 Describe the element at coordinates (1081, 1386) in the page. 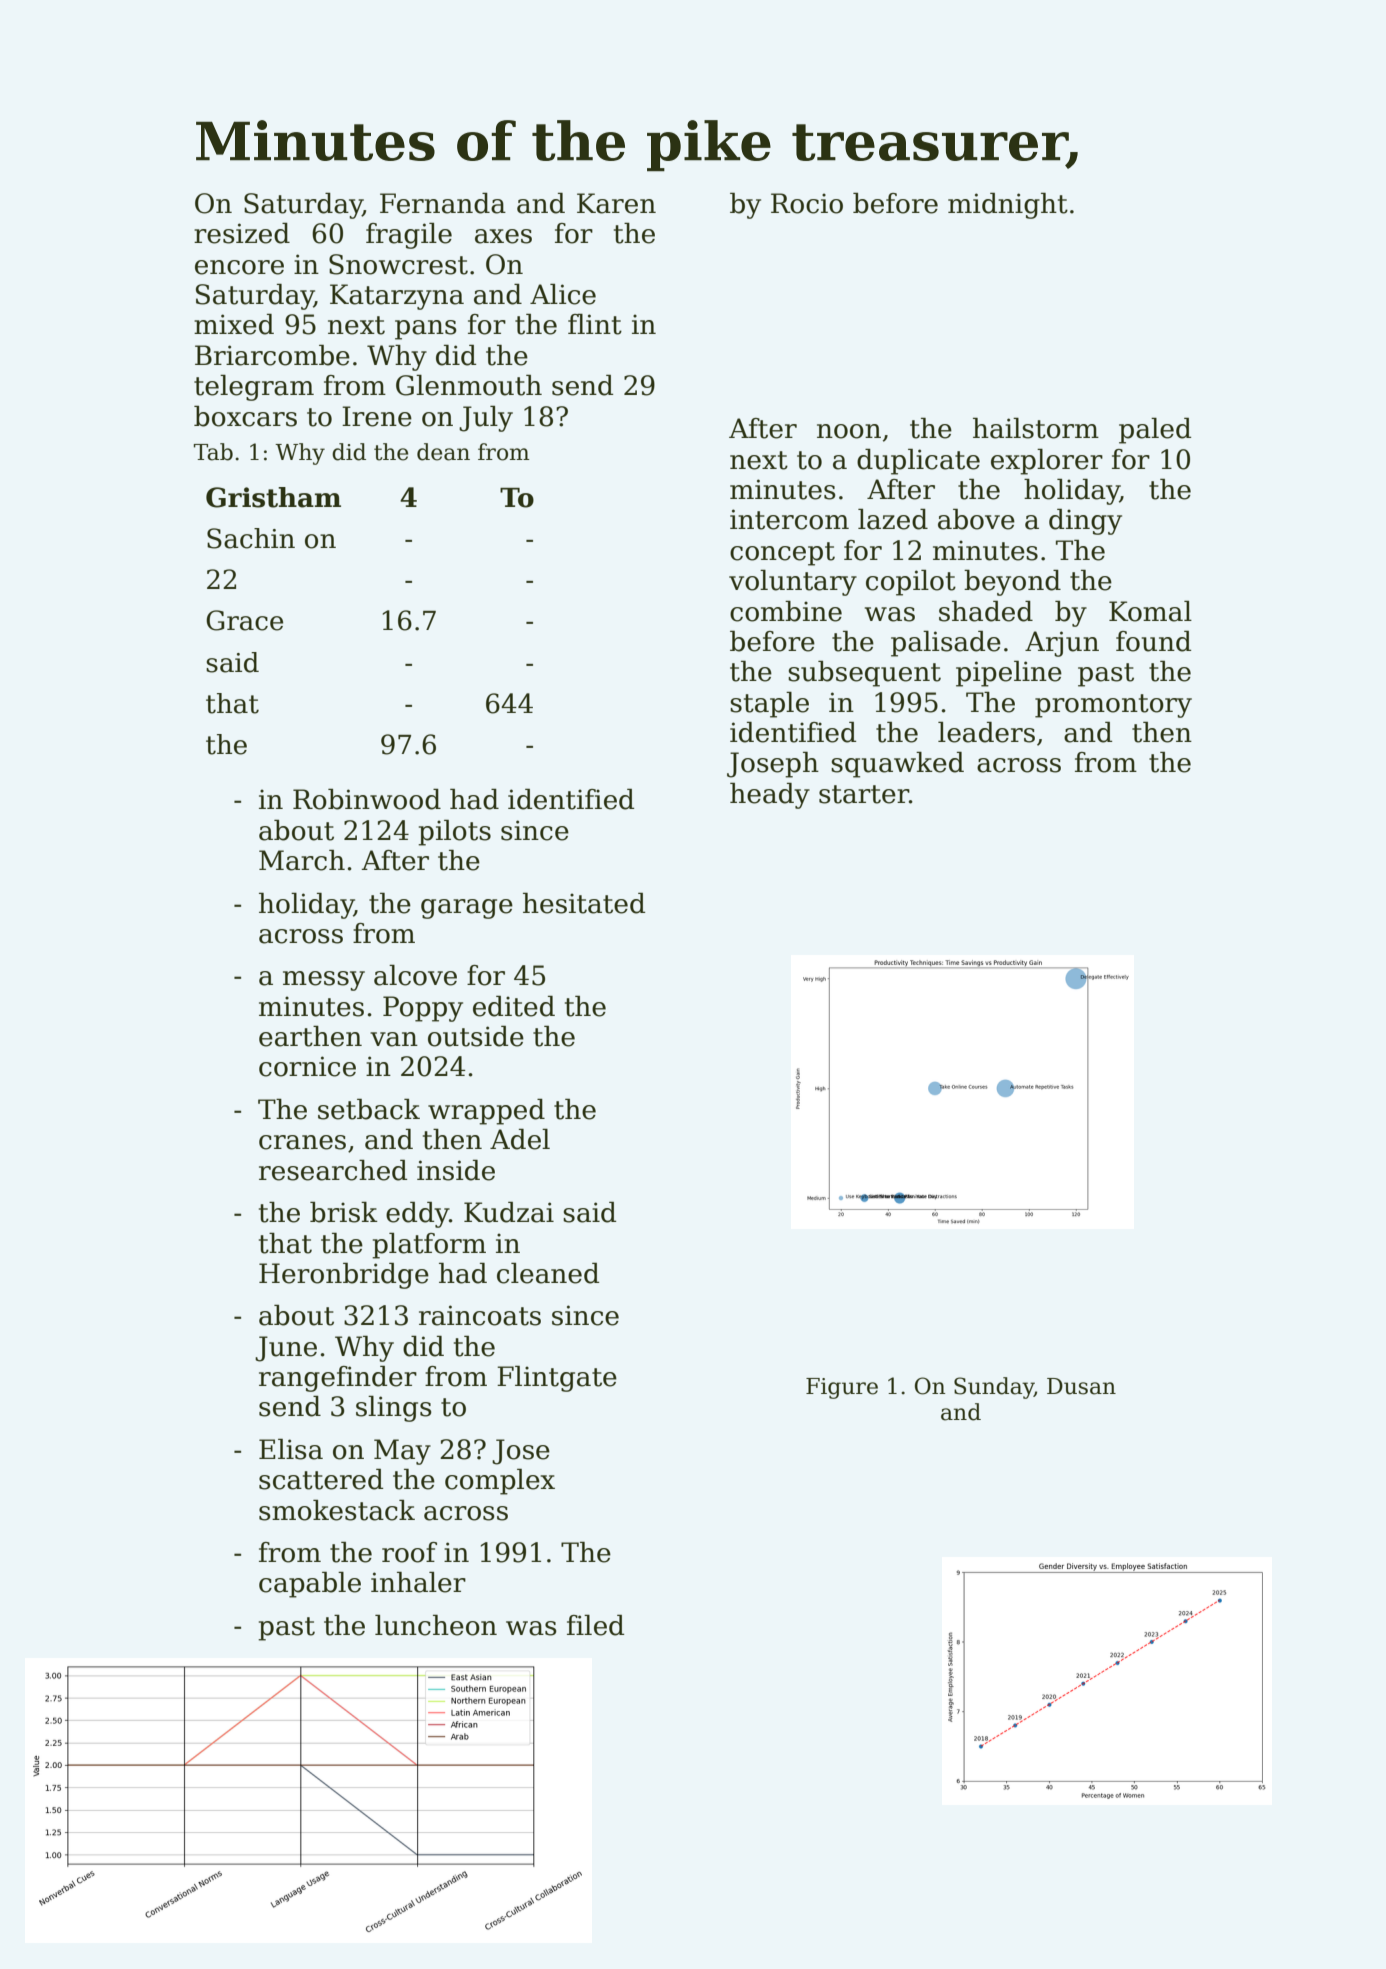

I see `Dusan` at that location.
